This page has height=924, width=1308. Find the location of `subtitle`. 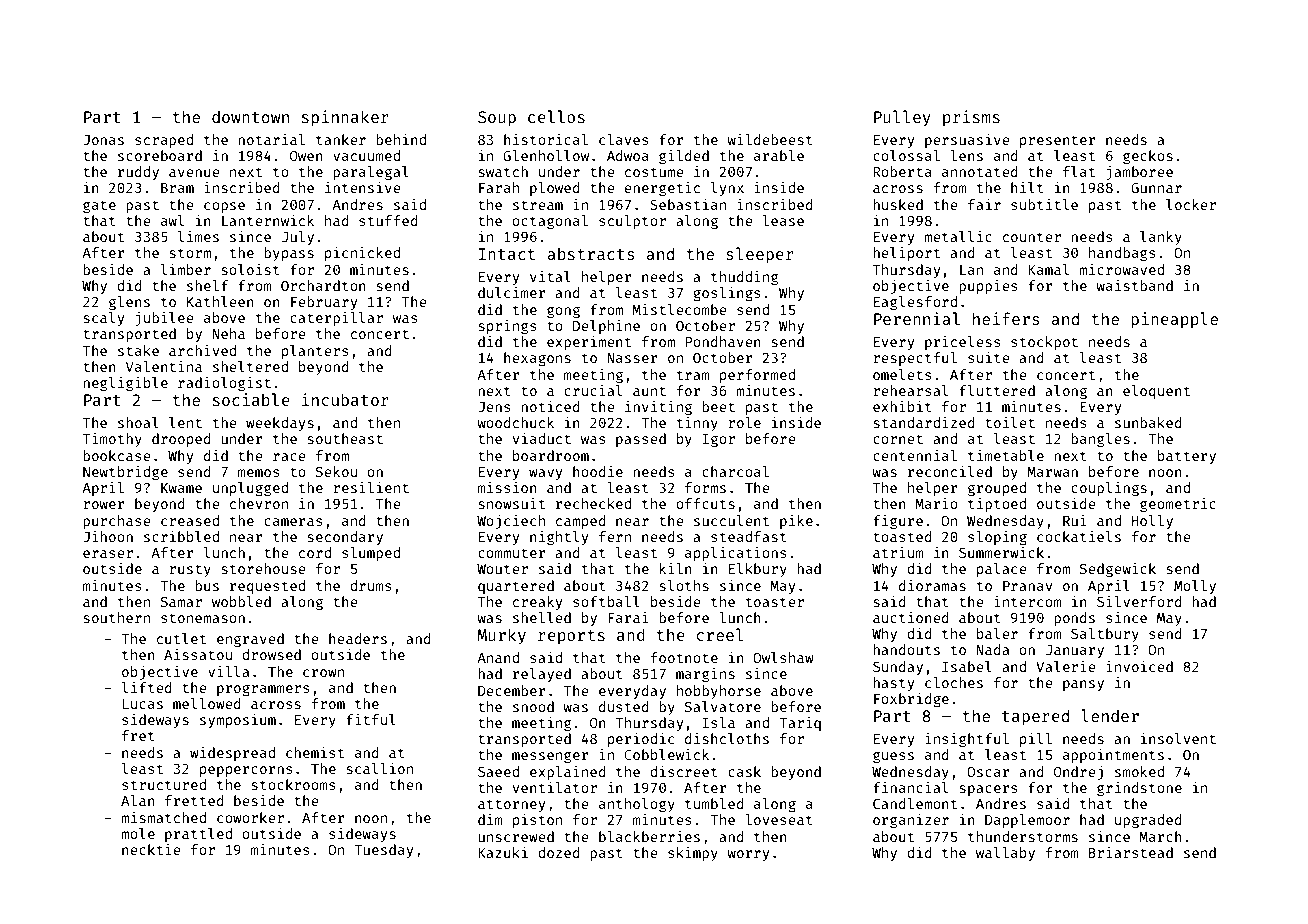

subtitle is located at coordinates (1044, 204).
